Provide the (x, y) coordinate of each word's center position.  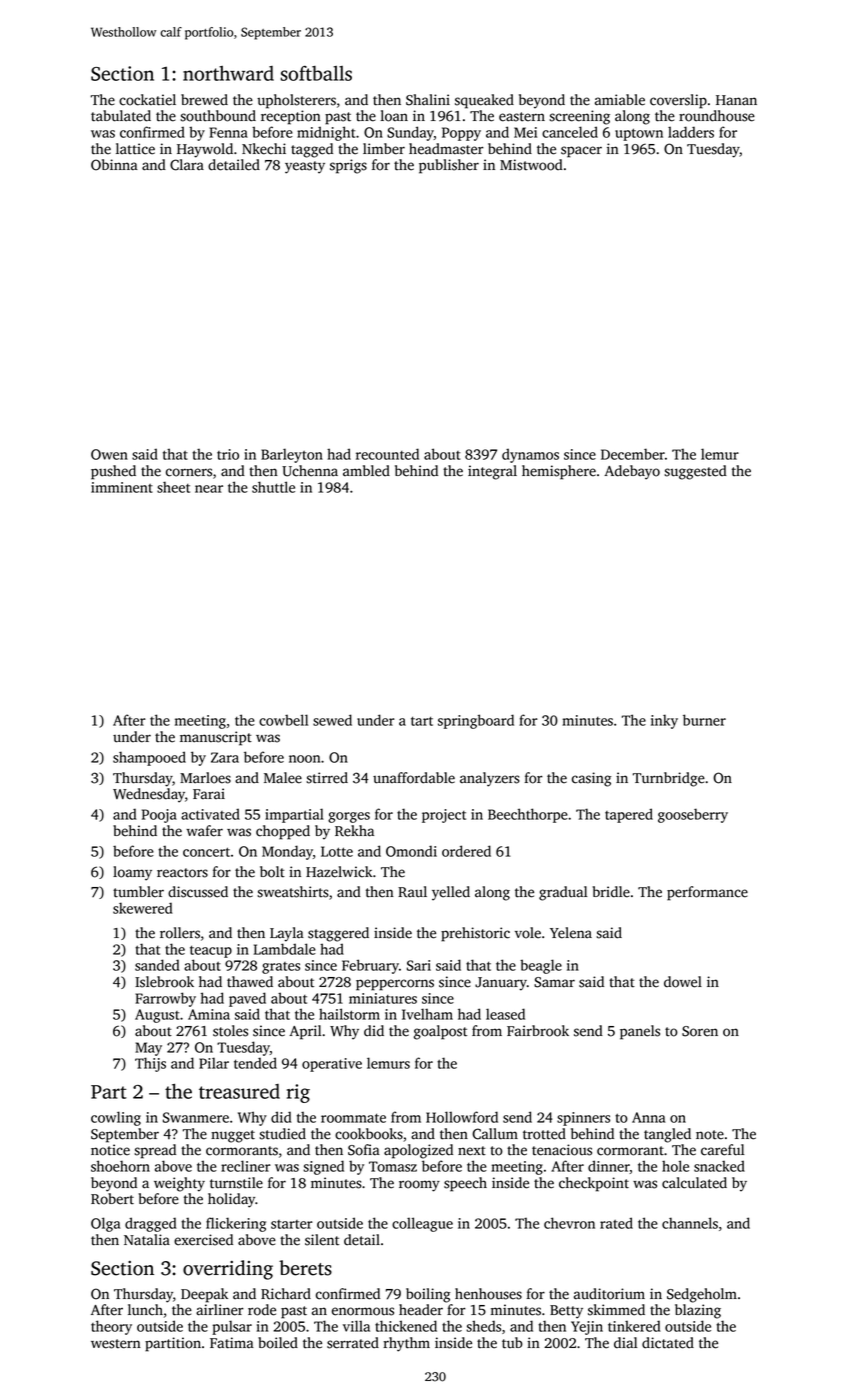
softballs (316, 73)
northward (228, 73)
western (116, 1344)
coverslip (678, 101)
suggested (695, 472)
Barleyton (292, 455)
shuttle (273, 487)
